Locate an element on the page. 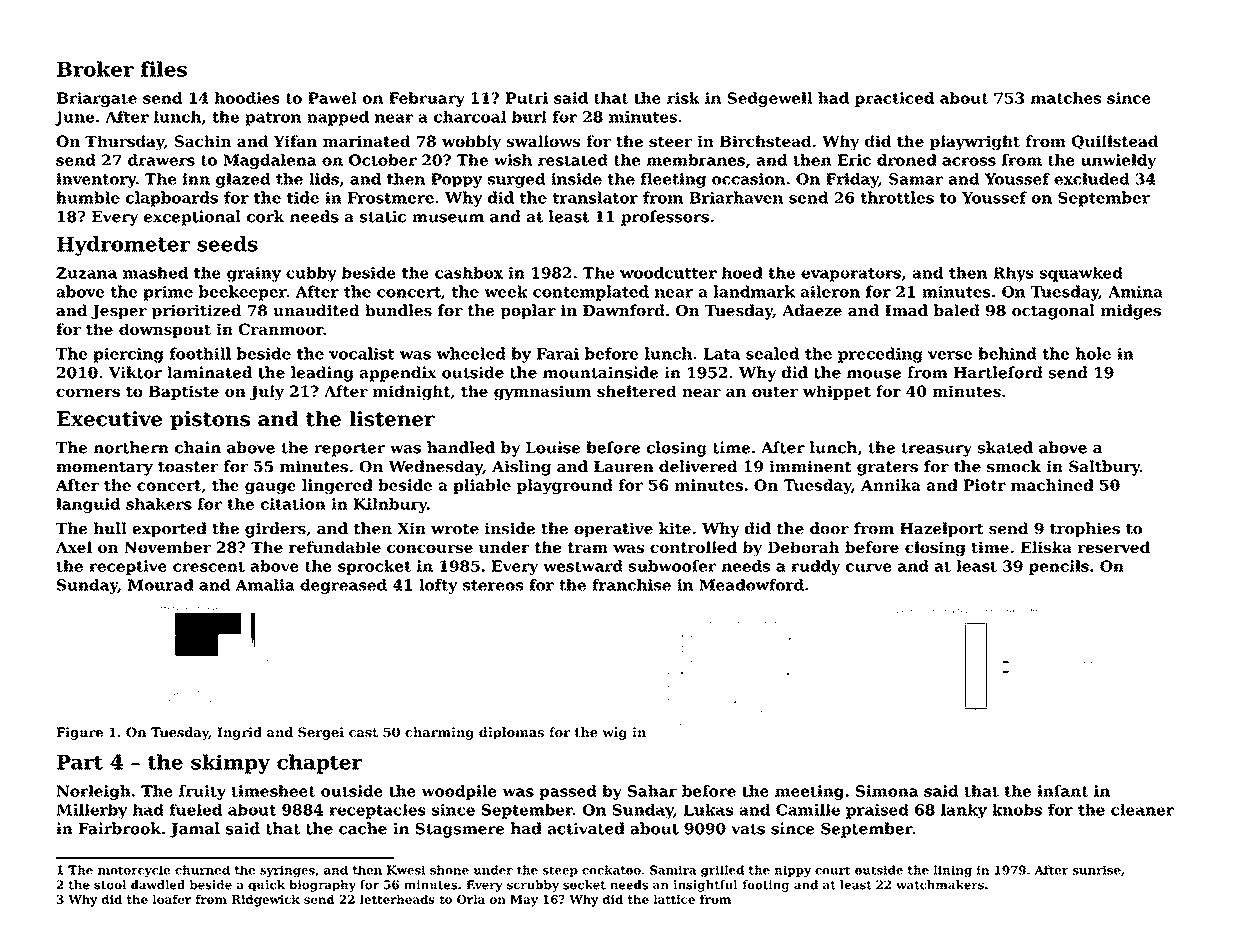 The height and width of the page is (952, 1233). droned is located at coordinates (907, 160).
